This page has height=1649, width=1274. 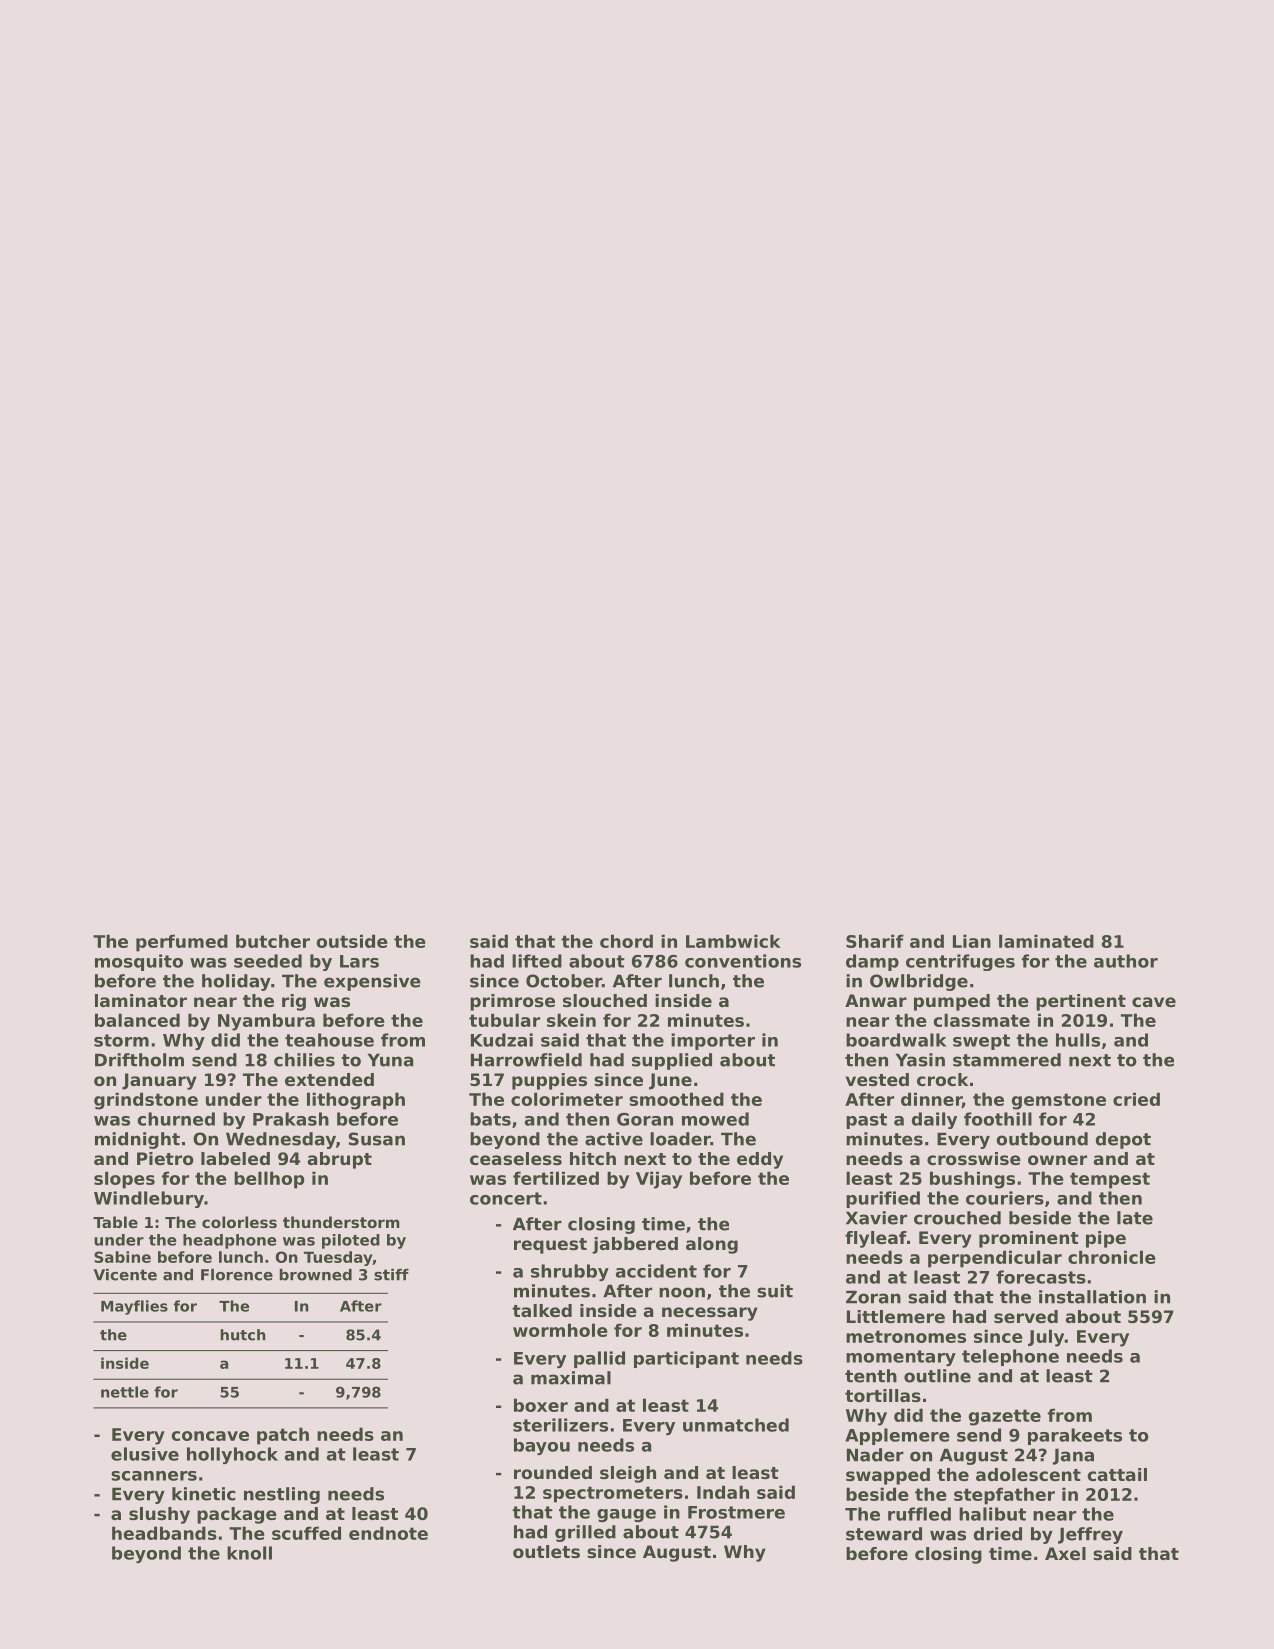 I want to click on Mayflies, so click(x=134, y=1307).
